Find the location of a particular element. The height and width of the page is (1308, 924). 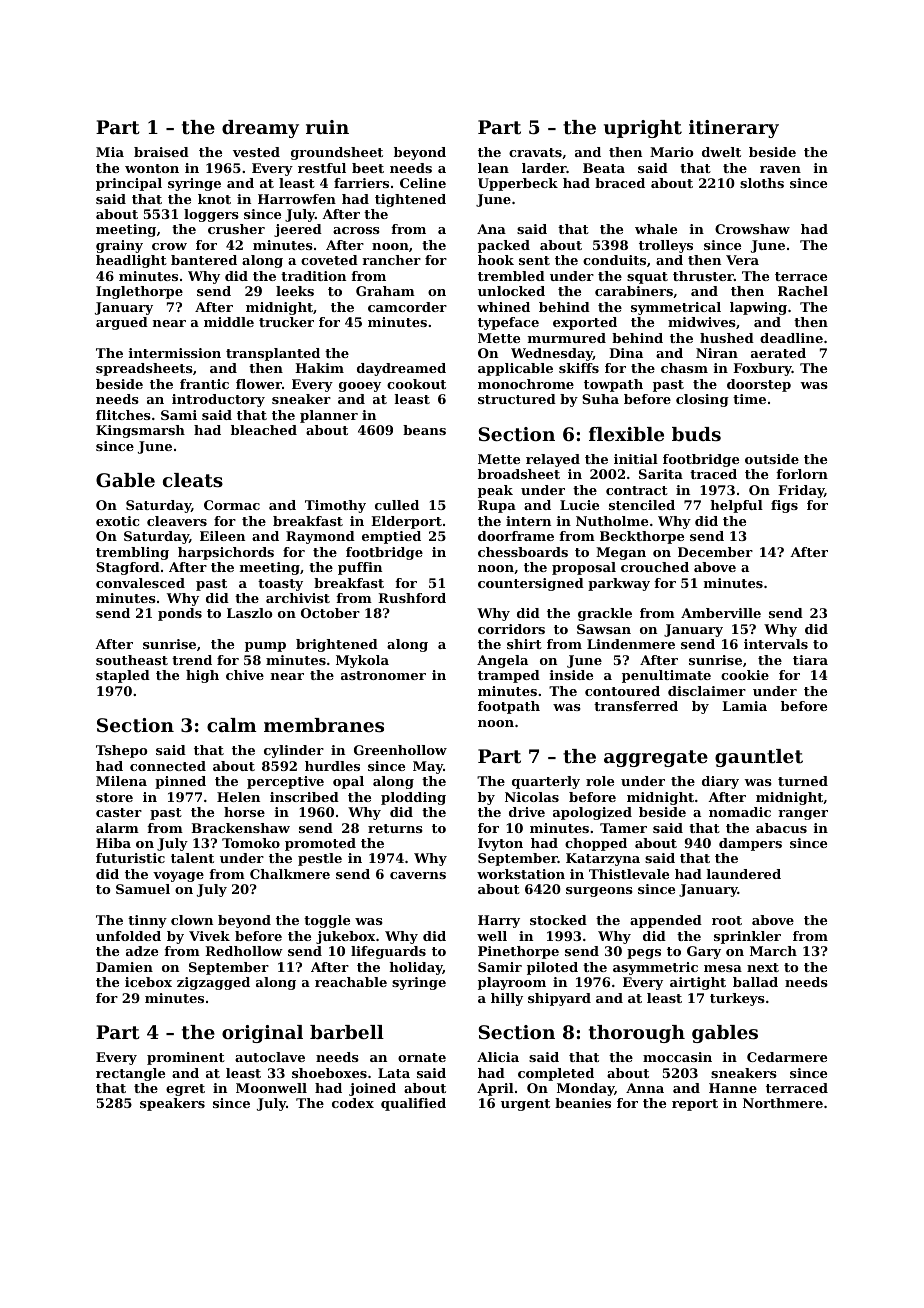

parkway is located at coordinates (619, 584).
